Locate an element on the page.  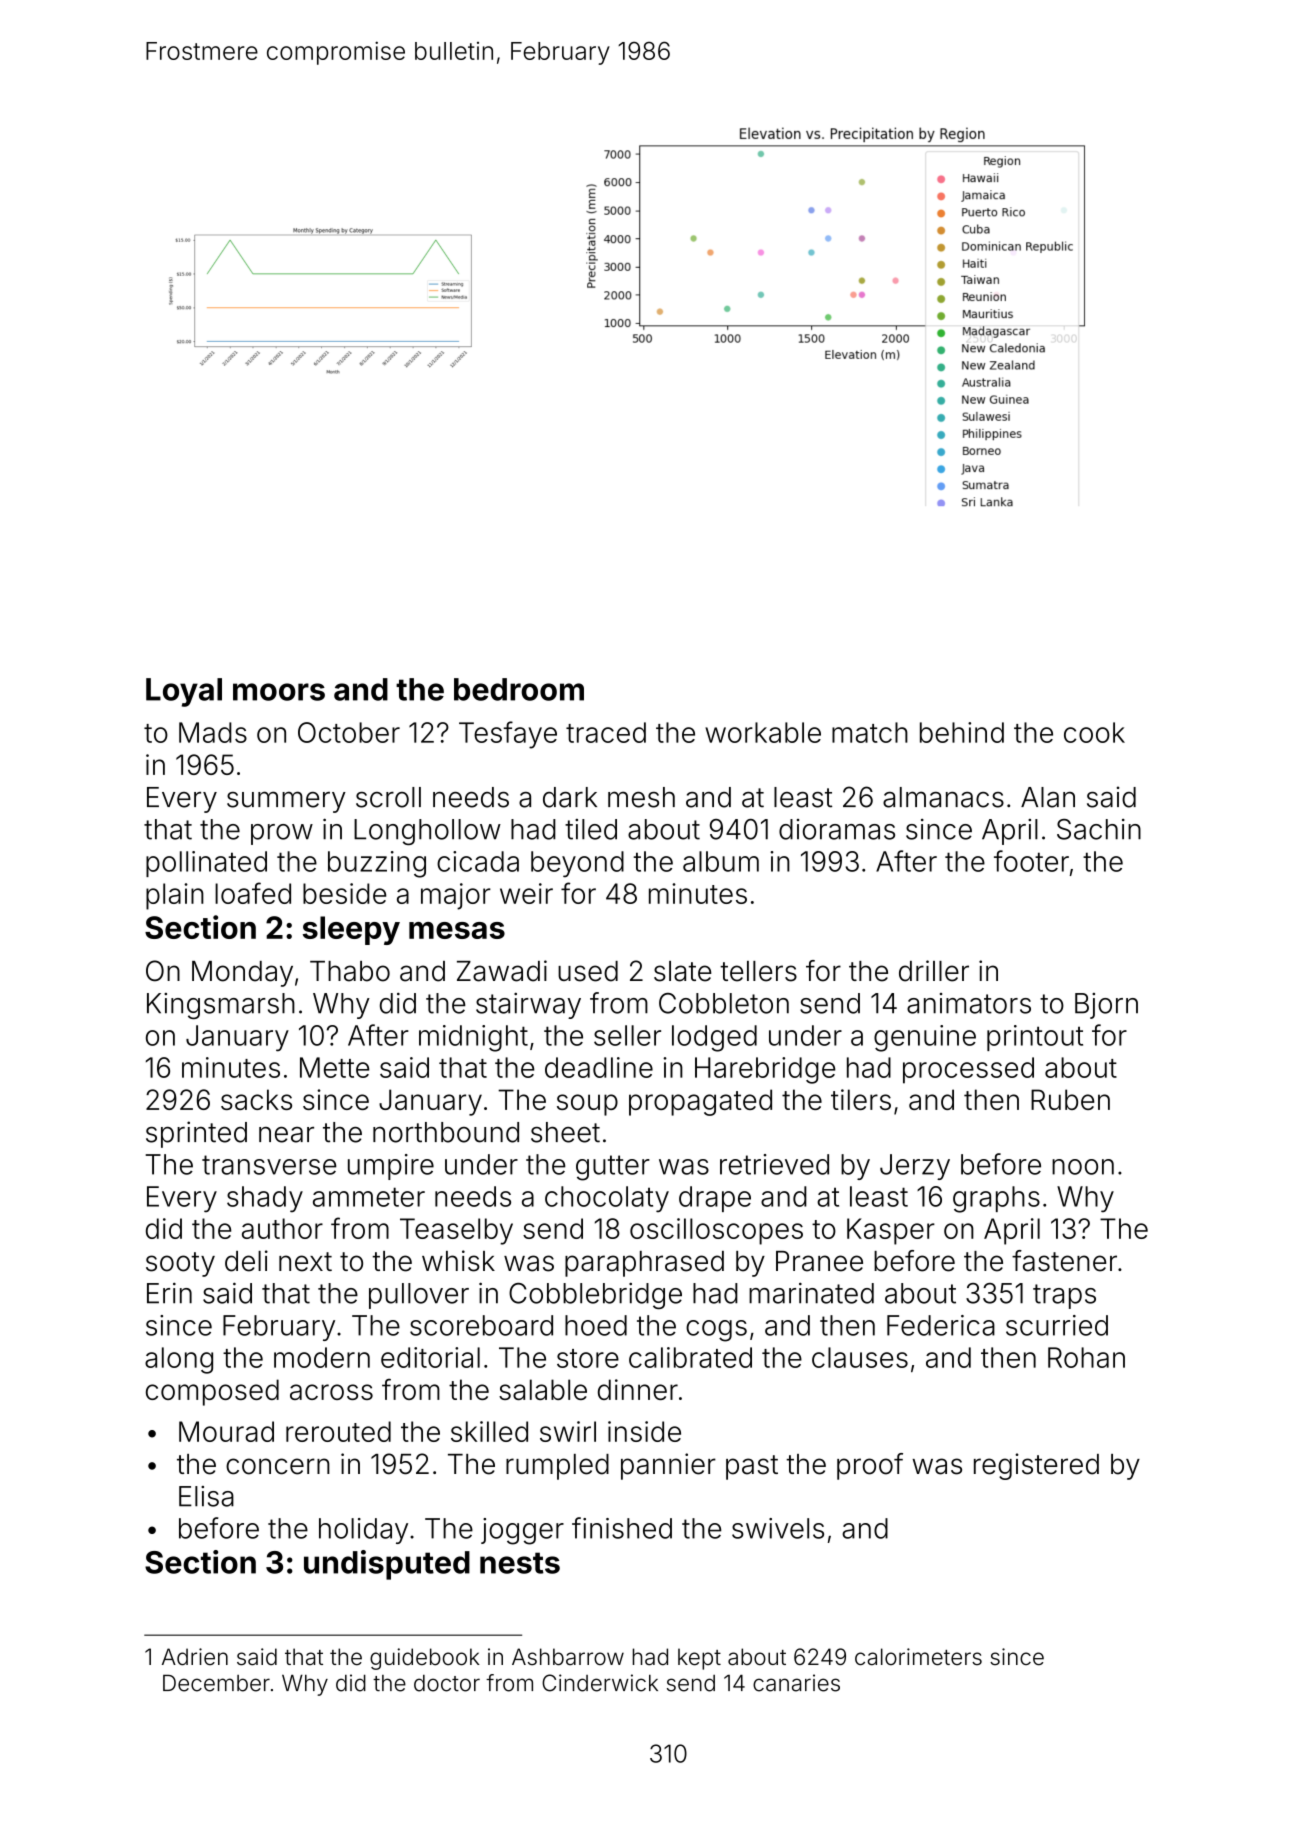
proof is located at coordinates (870, 1466).
